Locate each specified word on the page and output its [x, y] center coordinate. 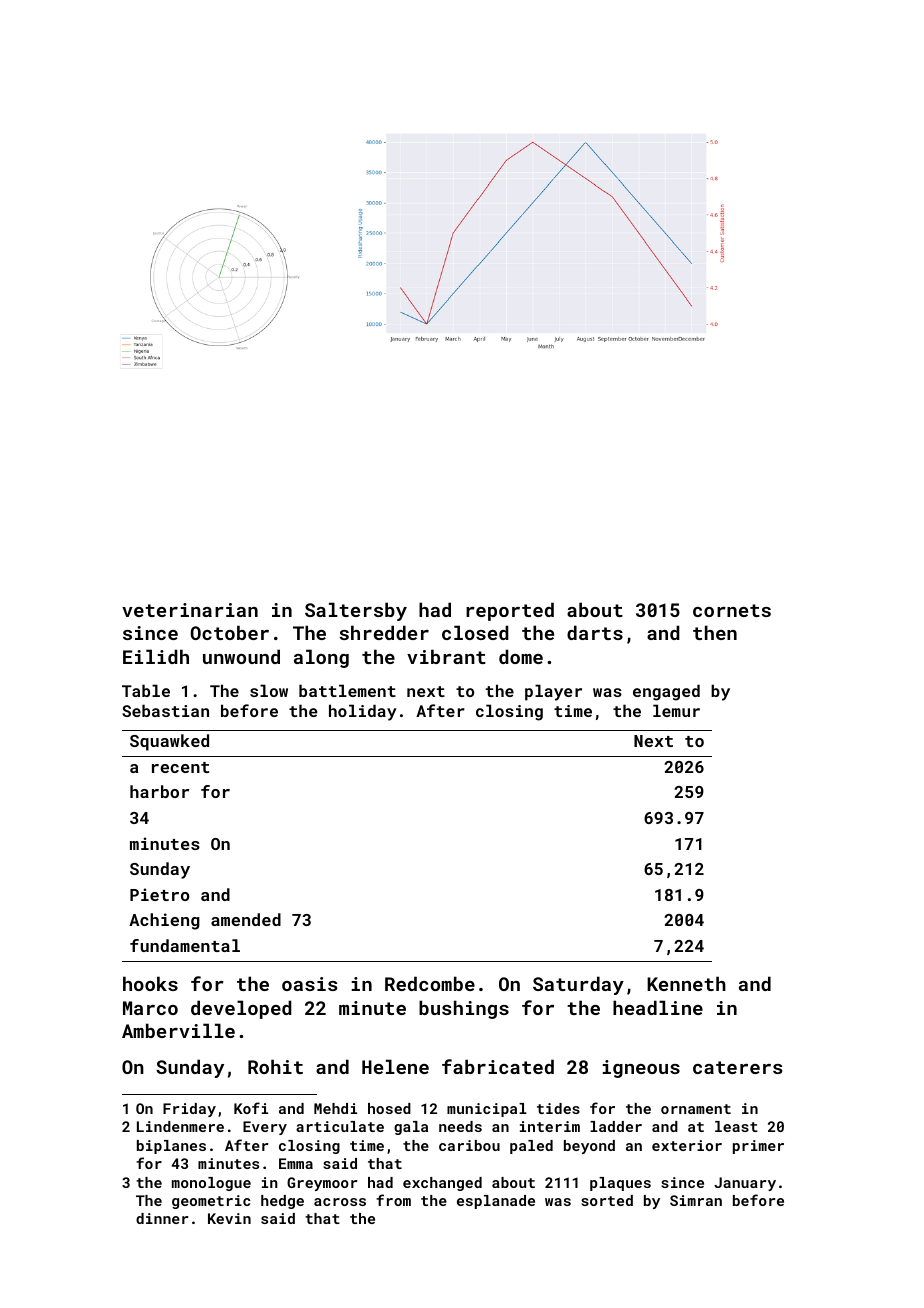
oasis [309, 984]
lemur [676, 710]
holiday [363, 712]
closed [475, 632]
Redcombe [430, 983]
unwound [241, 656]
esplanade [496, 1202]
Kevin [229, 1218]
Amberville [178, 1030]
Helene [395, 1066]
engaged [666, 692]
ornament [696, 1109]
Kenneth [686, 983]
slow [269, 690]
